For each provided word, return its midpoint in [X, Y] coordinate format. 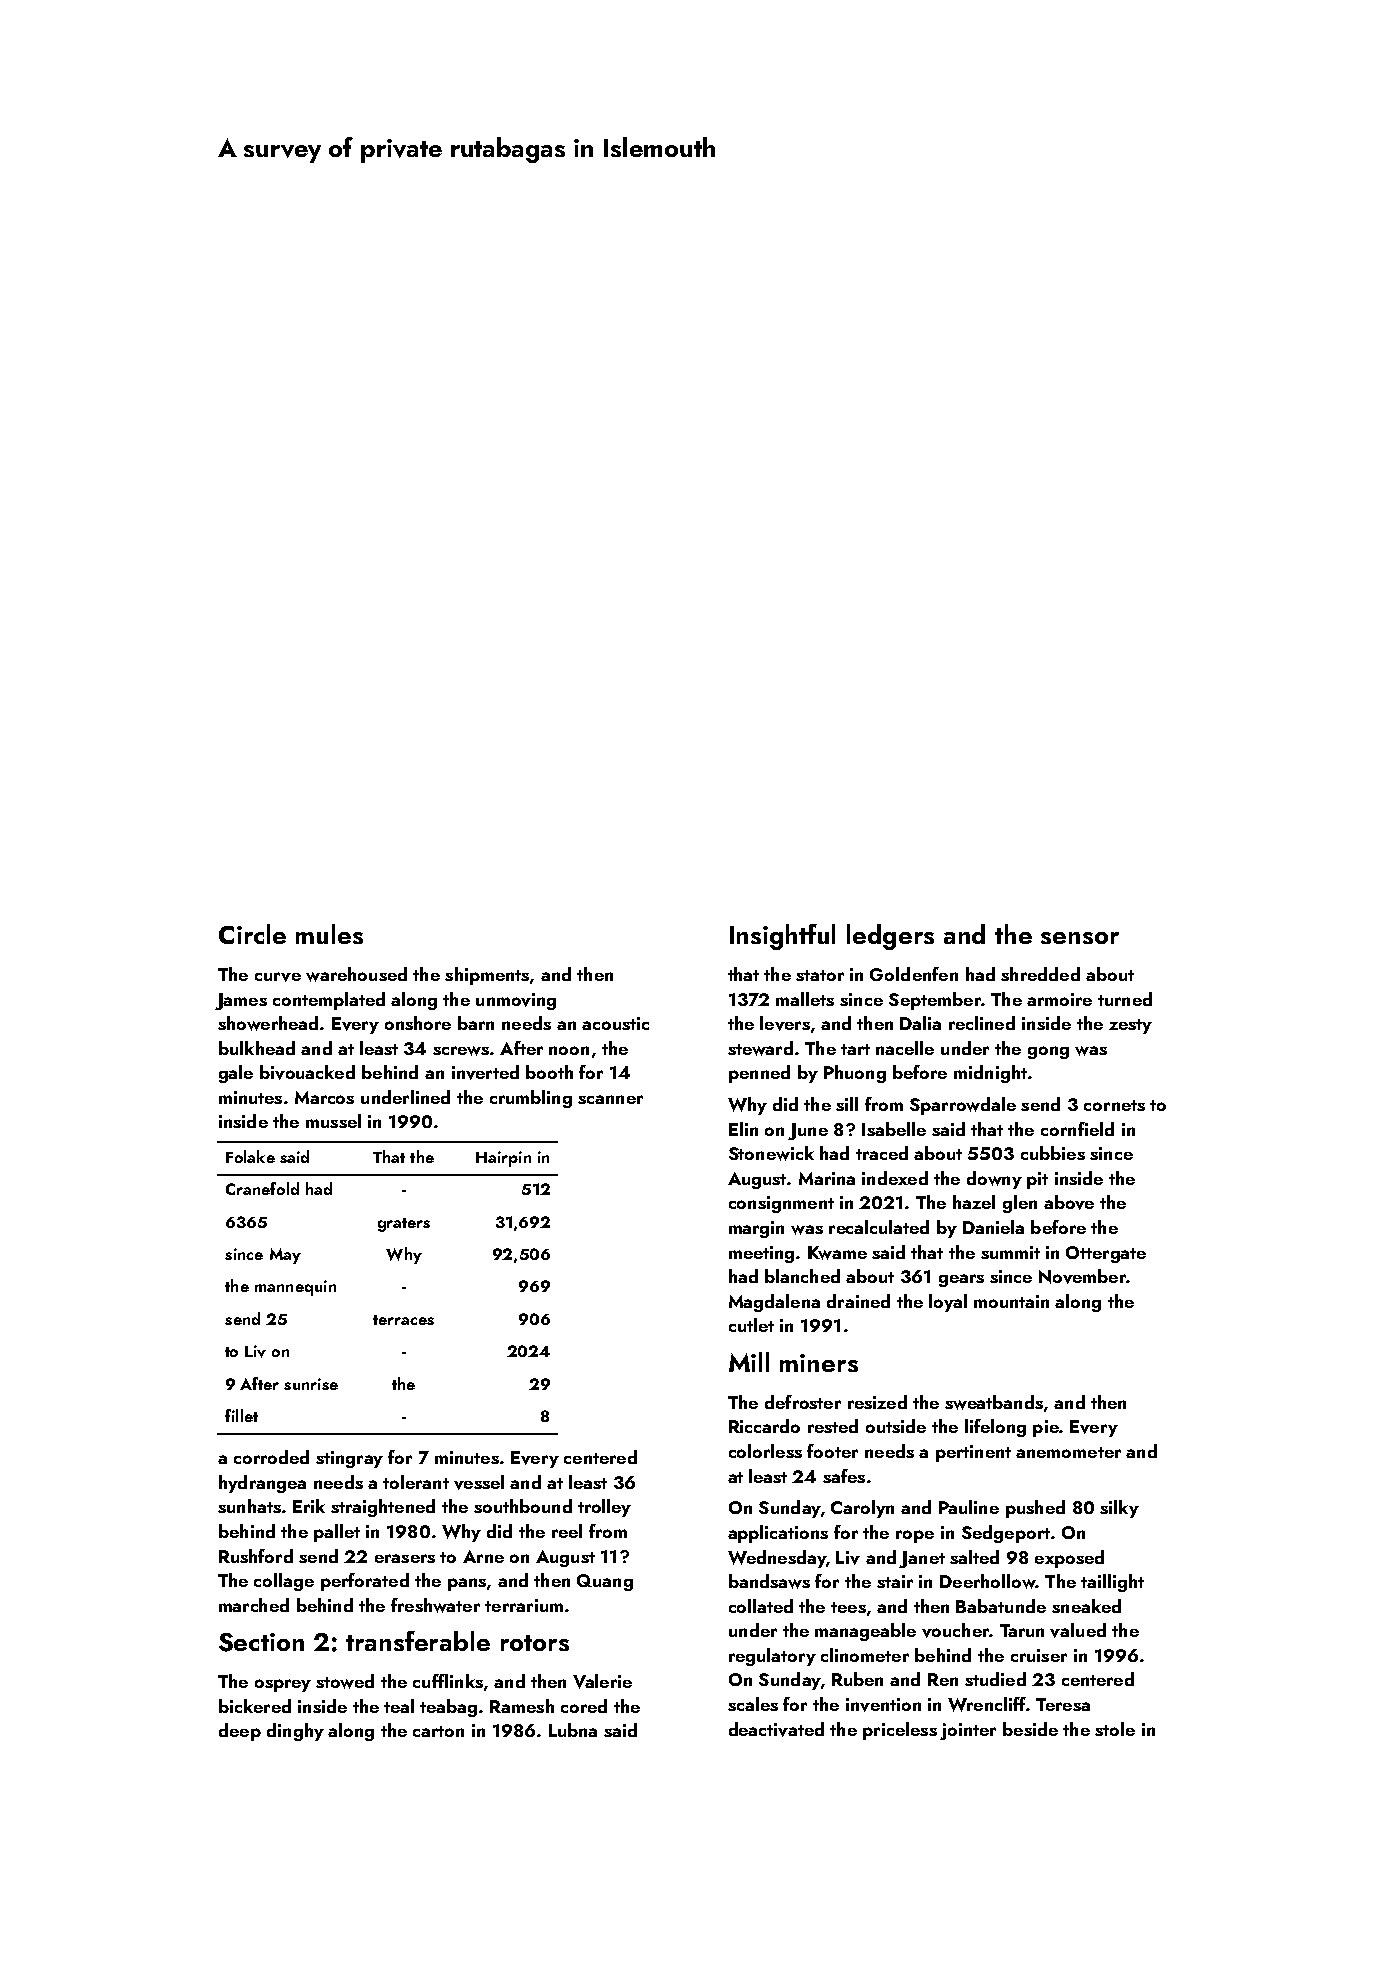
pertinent [973, 1453]
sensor [1080, 938]
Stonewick [771, 1153]
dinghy [295, 1732]
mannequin [295, 1288]
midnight [990, 1074]
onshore [418, 1023]
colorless [765, 1451]
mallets [805, 999]
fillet [241, 1415]
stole [1115, 1729]
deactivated [776, 1729]
